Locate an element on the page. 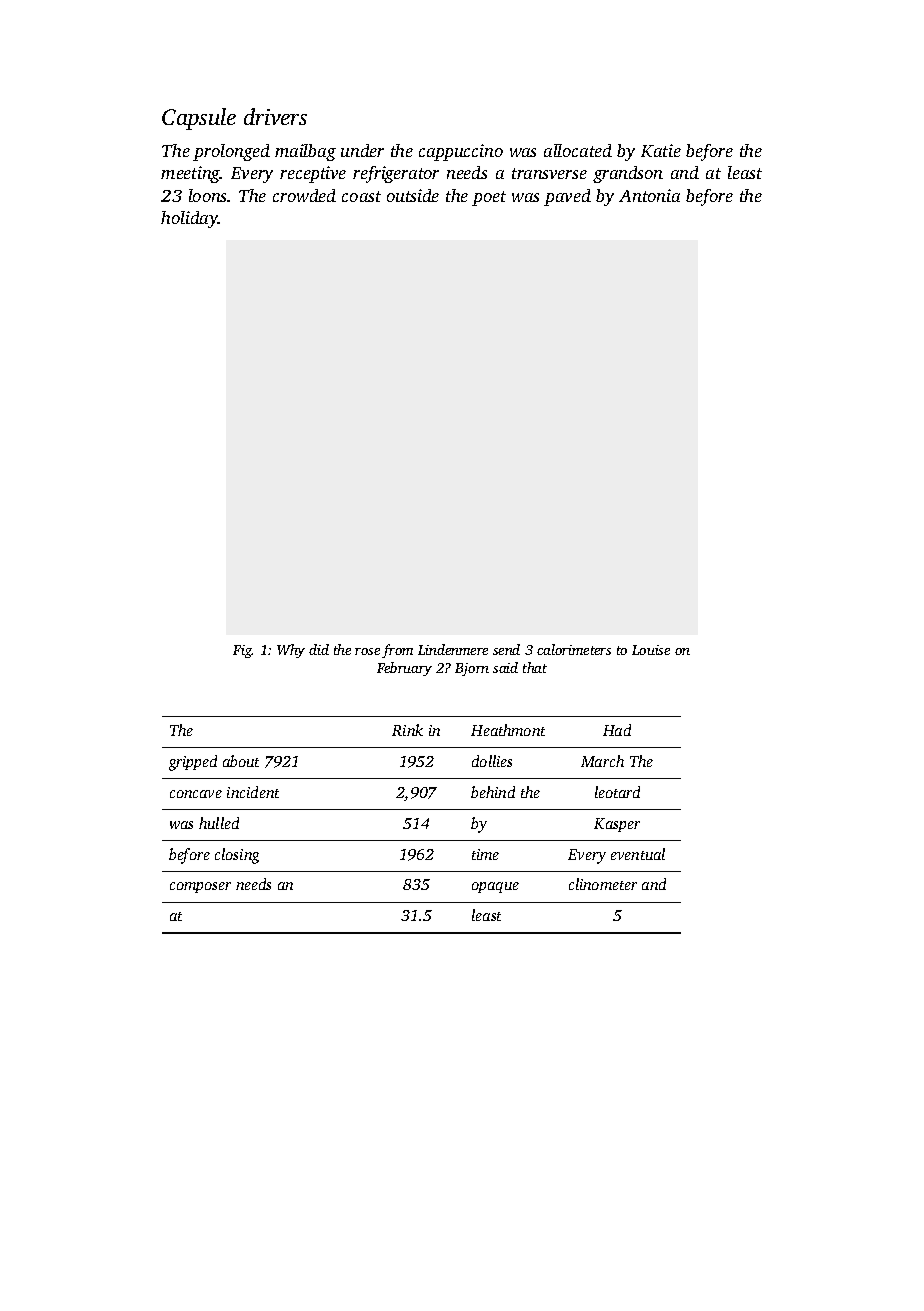 The width and height of the document is (924, 1311). poet is located at coordinates (489, 198).
